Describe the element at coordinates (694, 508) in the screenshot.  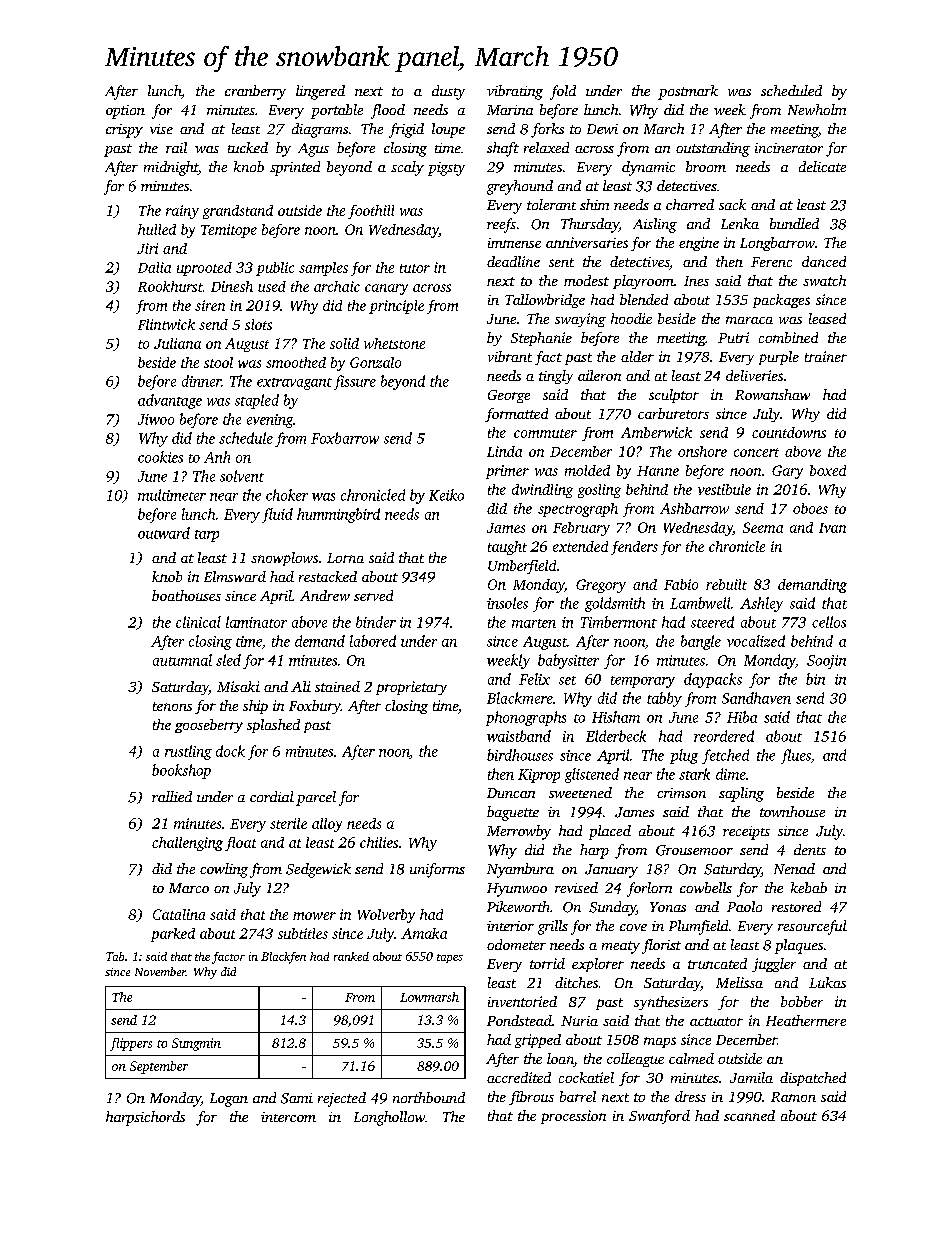
I see `Ashbarrow` at that location.
